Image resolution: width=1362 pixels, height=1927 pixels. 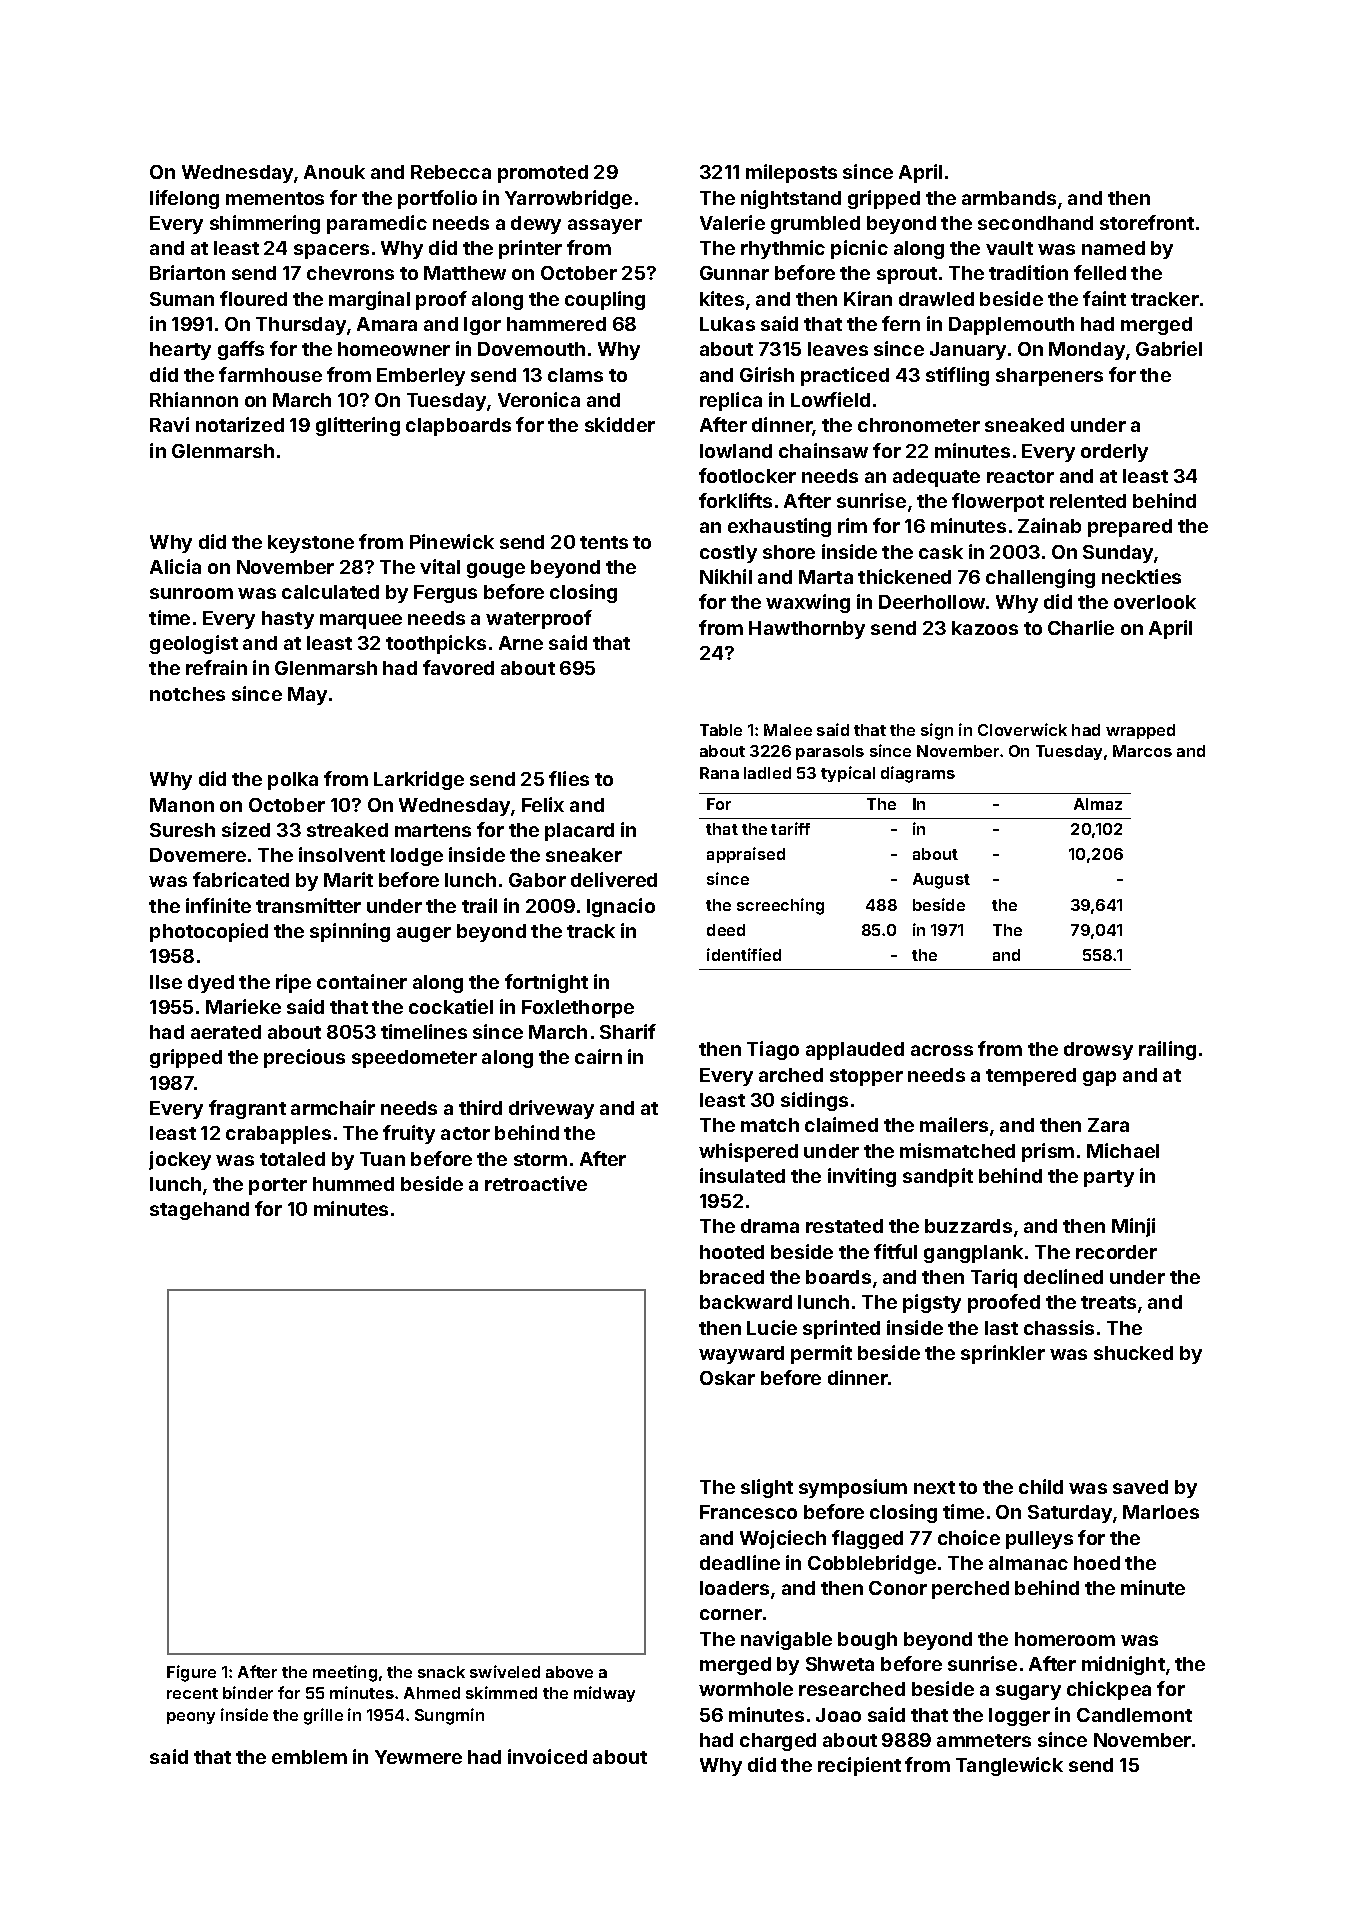 I want to click on skidder, so click(x=620, y=424).
